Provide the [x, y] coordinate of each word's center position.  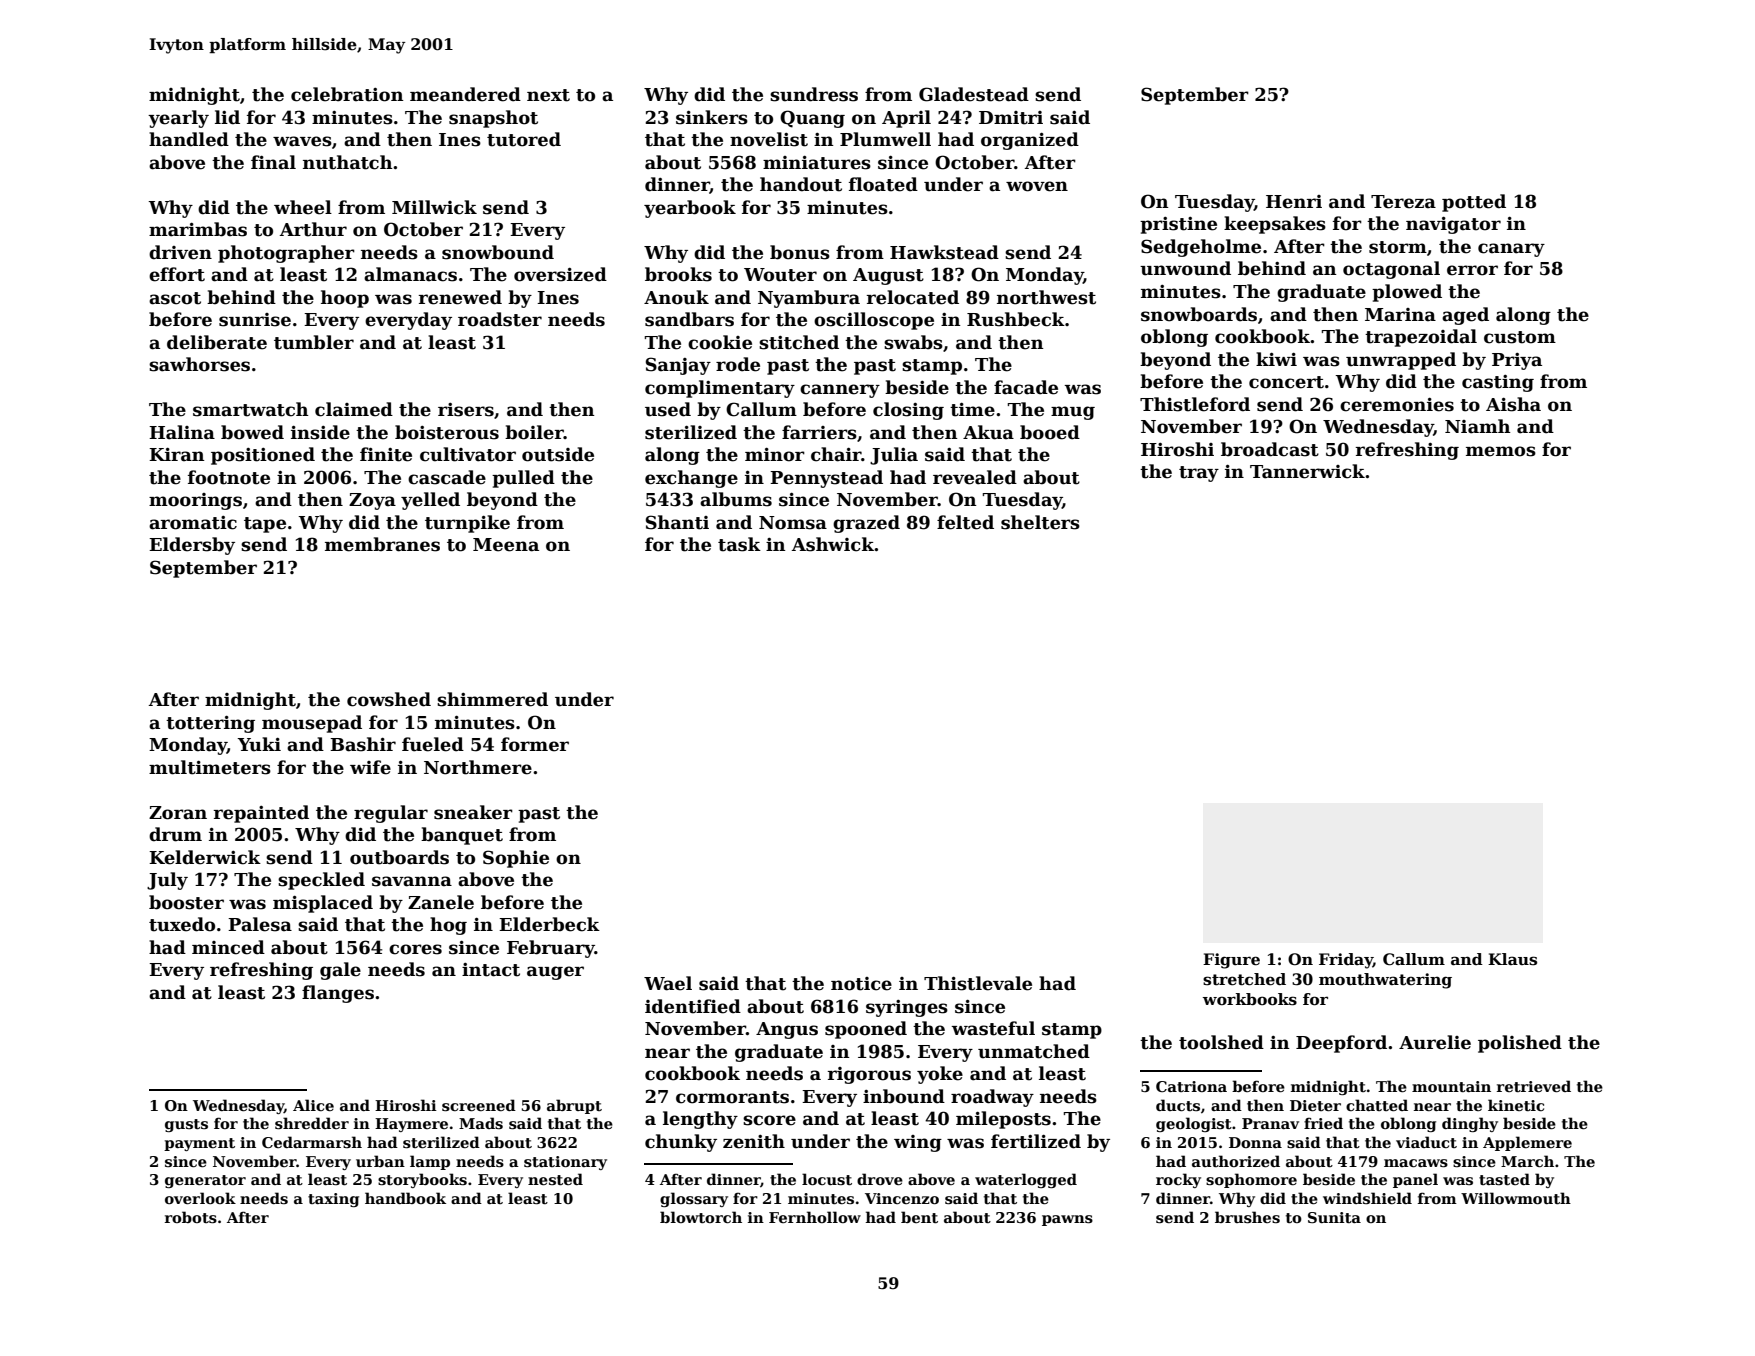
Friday [1346, 961]
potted [1474, 203]
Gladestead [974, 94]
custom [1520, 337]
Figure [1231, 961]
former [535, 744]
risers [466, 410]
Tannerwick [1307, 471]
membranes [382, 544]
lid [227, 117]
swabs [913, 342]
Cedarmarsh [312, 1142]
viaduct [1426, 1142]
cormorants [732, 1097]
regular [391, 814]
